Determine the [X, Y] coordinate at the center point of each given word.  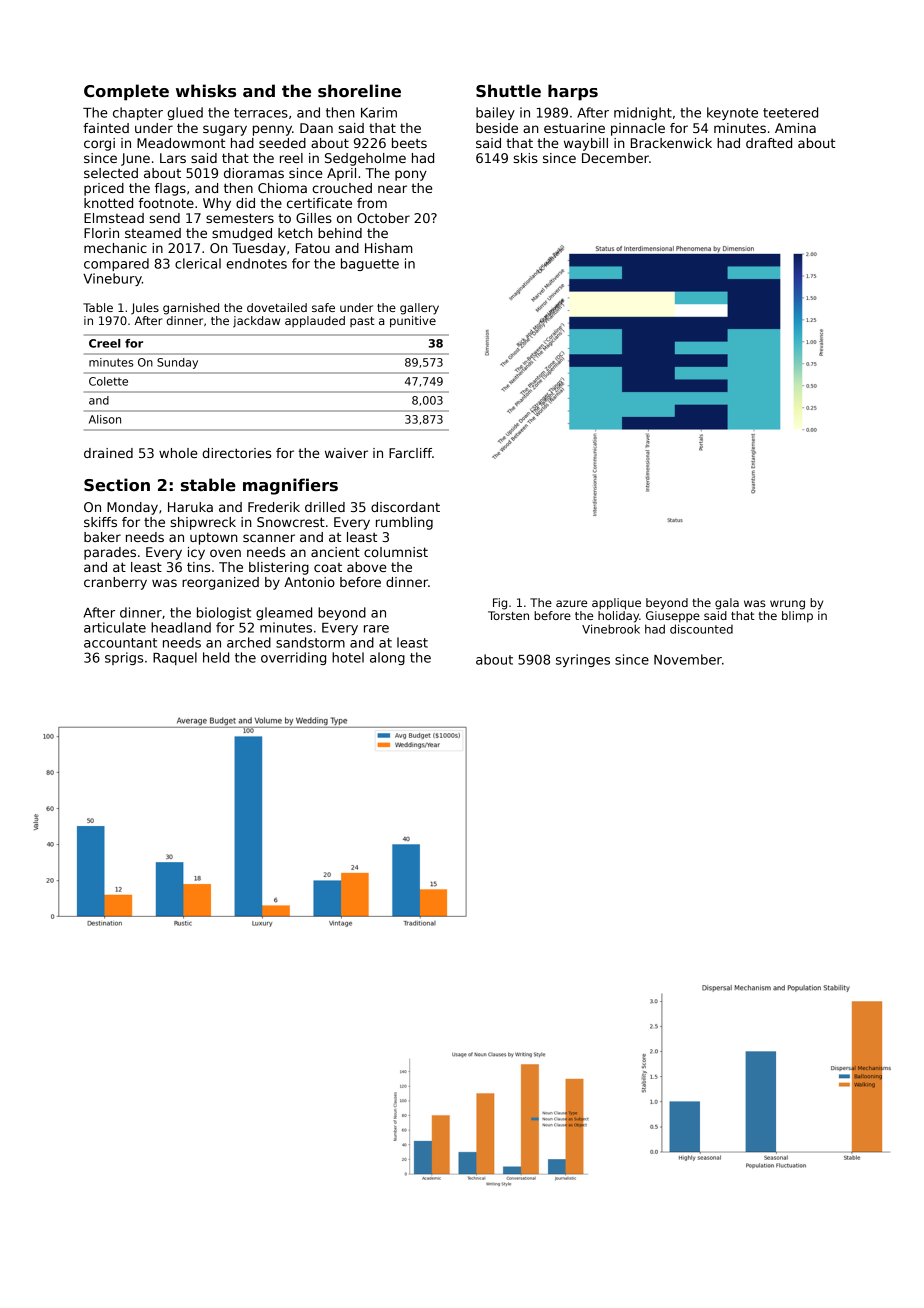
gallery [419, 309]
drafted [769, 143]
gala [727, 604]
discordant [405, 507]
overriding [293, 658]
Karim [379, 112]
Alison [105, 419]
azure [571, 603]
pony [411, 175]
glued [185, 113]
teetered [790, 112]
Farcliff [410, 453]
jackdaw [256, 322]
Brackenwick [671, 143]
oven [225, 553]
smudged [242, 234]
